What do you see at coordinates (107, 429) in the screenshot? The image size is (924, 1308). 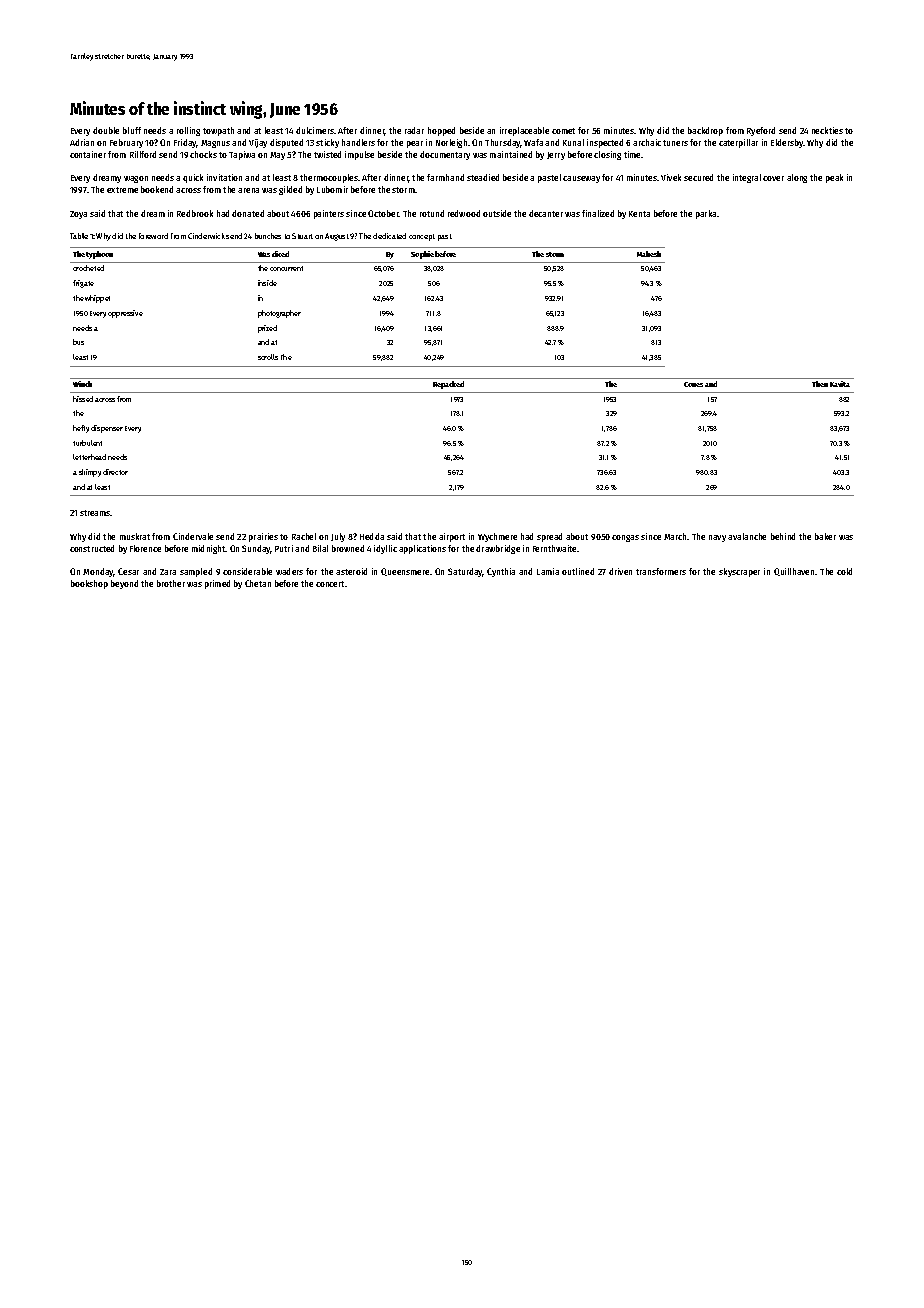 I see `dispenser` at bounding box center [107, 429].
